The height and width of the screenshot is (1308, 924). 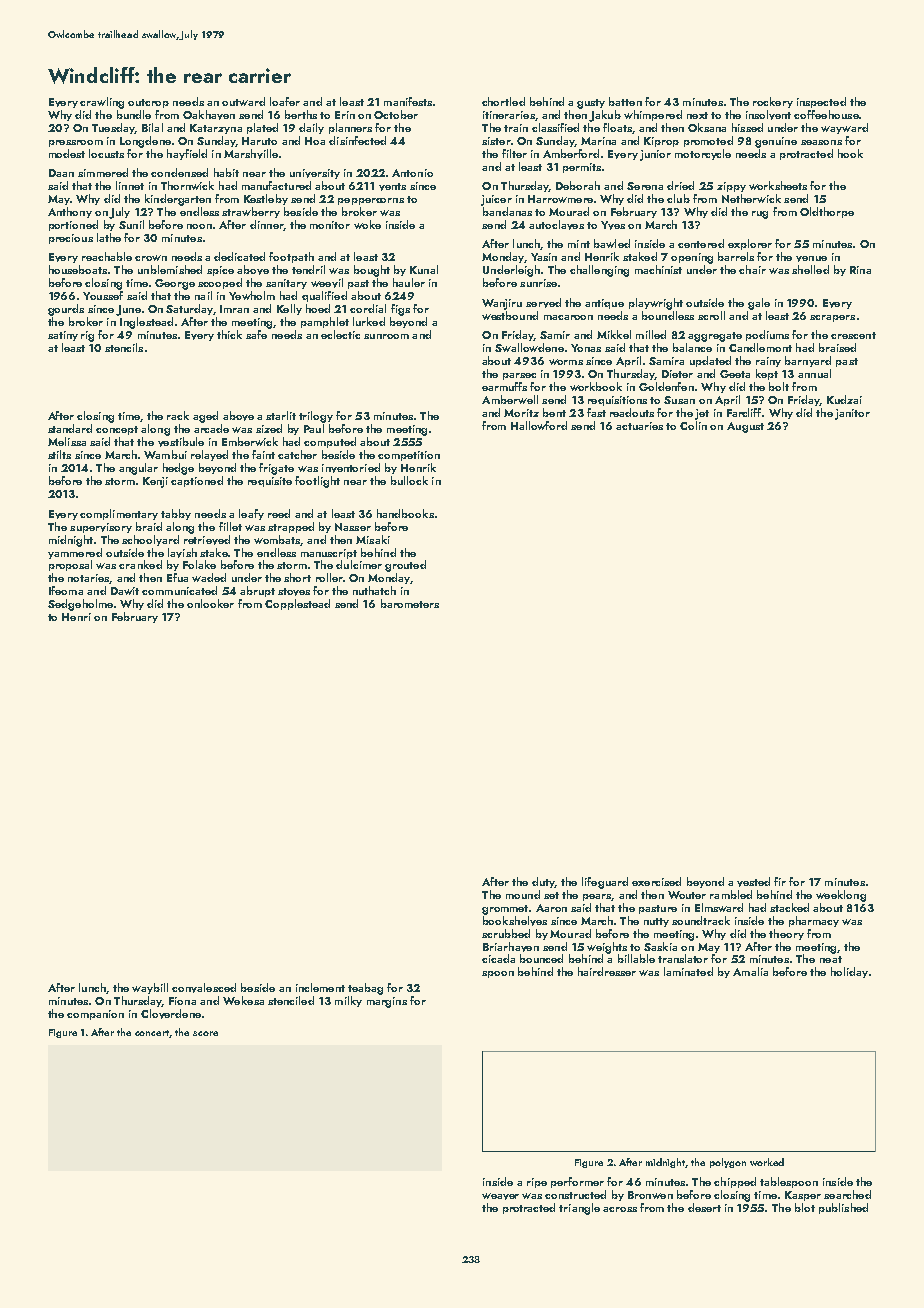 What do you see at coordinates (773, 102) in the screenshot?
I see `rockery` at bounding box center [773, 102].
